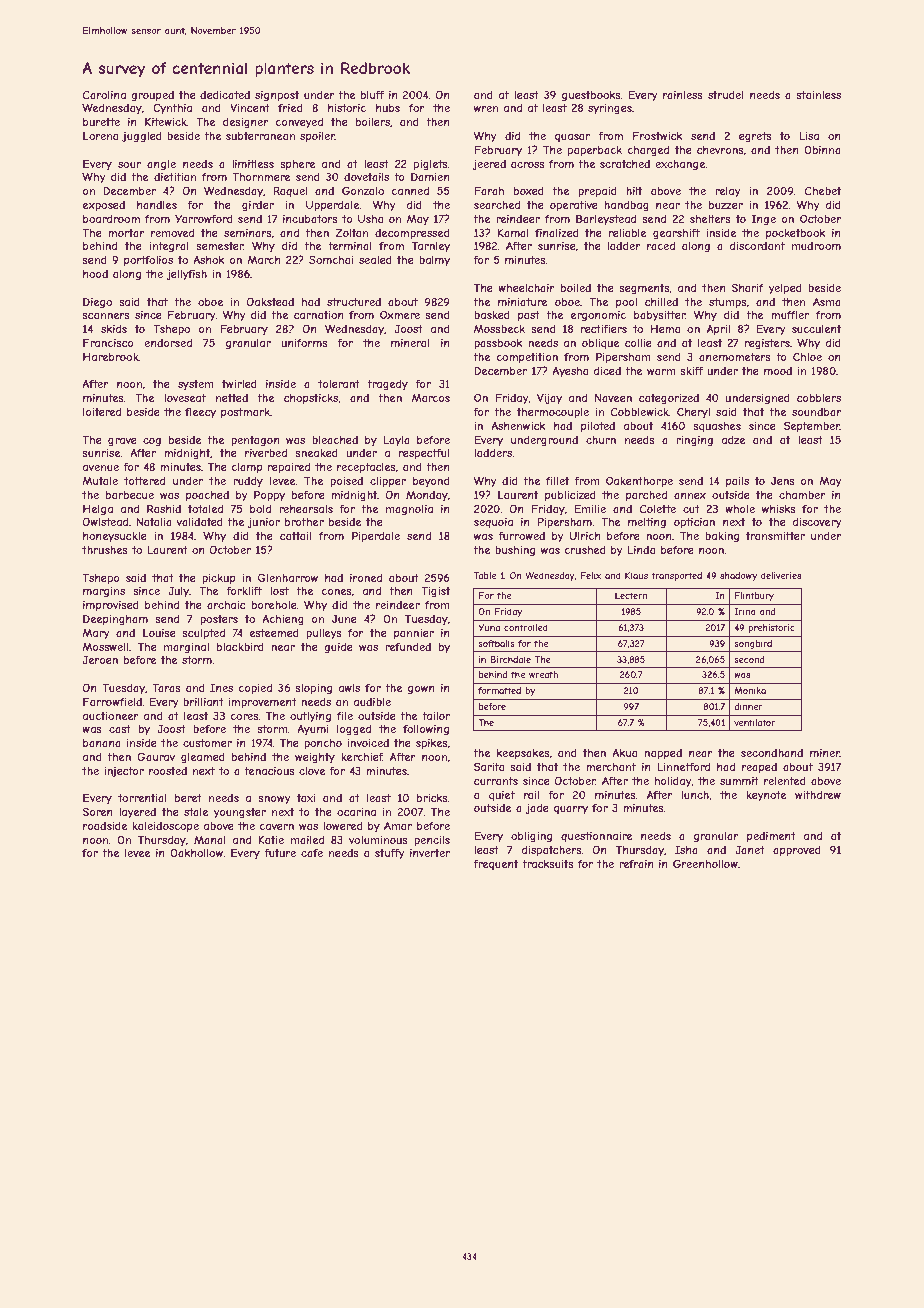 Image resolution: width=924 pixels, height=1308 pixels. What do you see at coordinates (95, 274) in the screenshot?
I see `hood` at bounding box center [95, 274].
